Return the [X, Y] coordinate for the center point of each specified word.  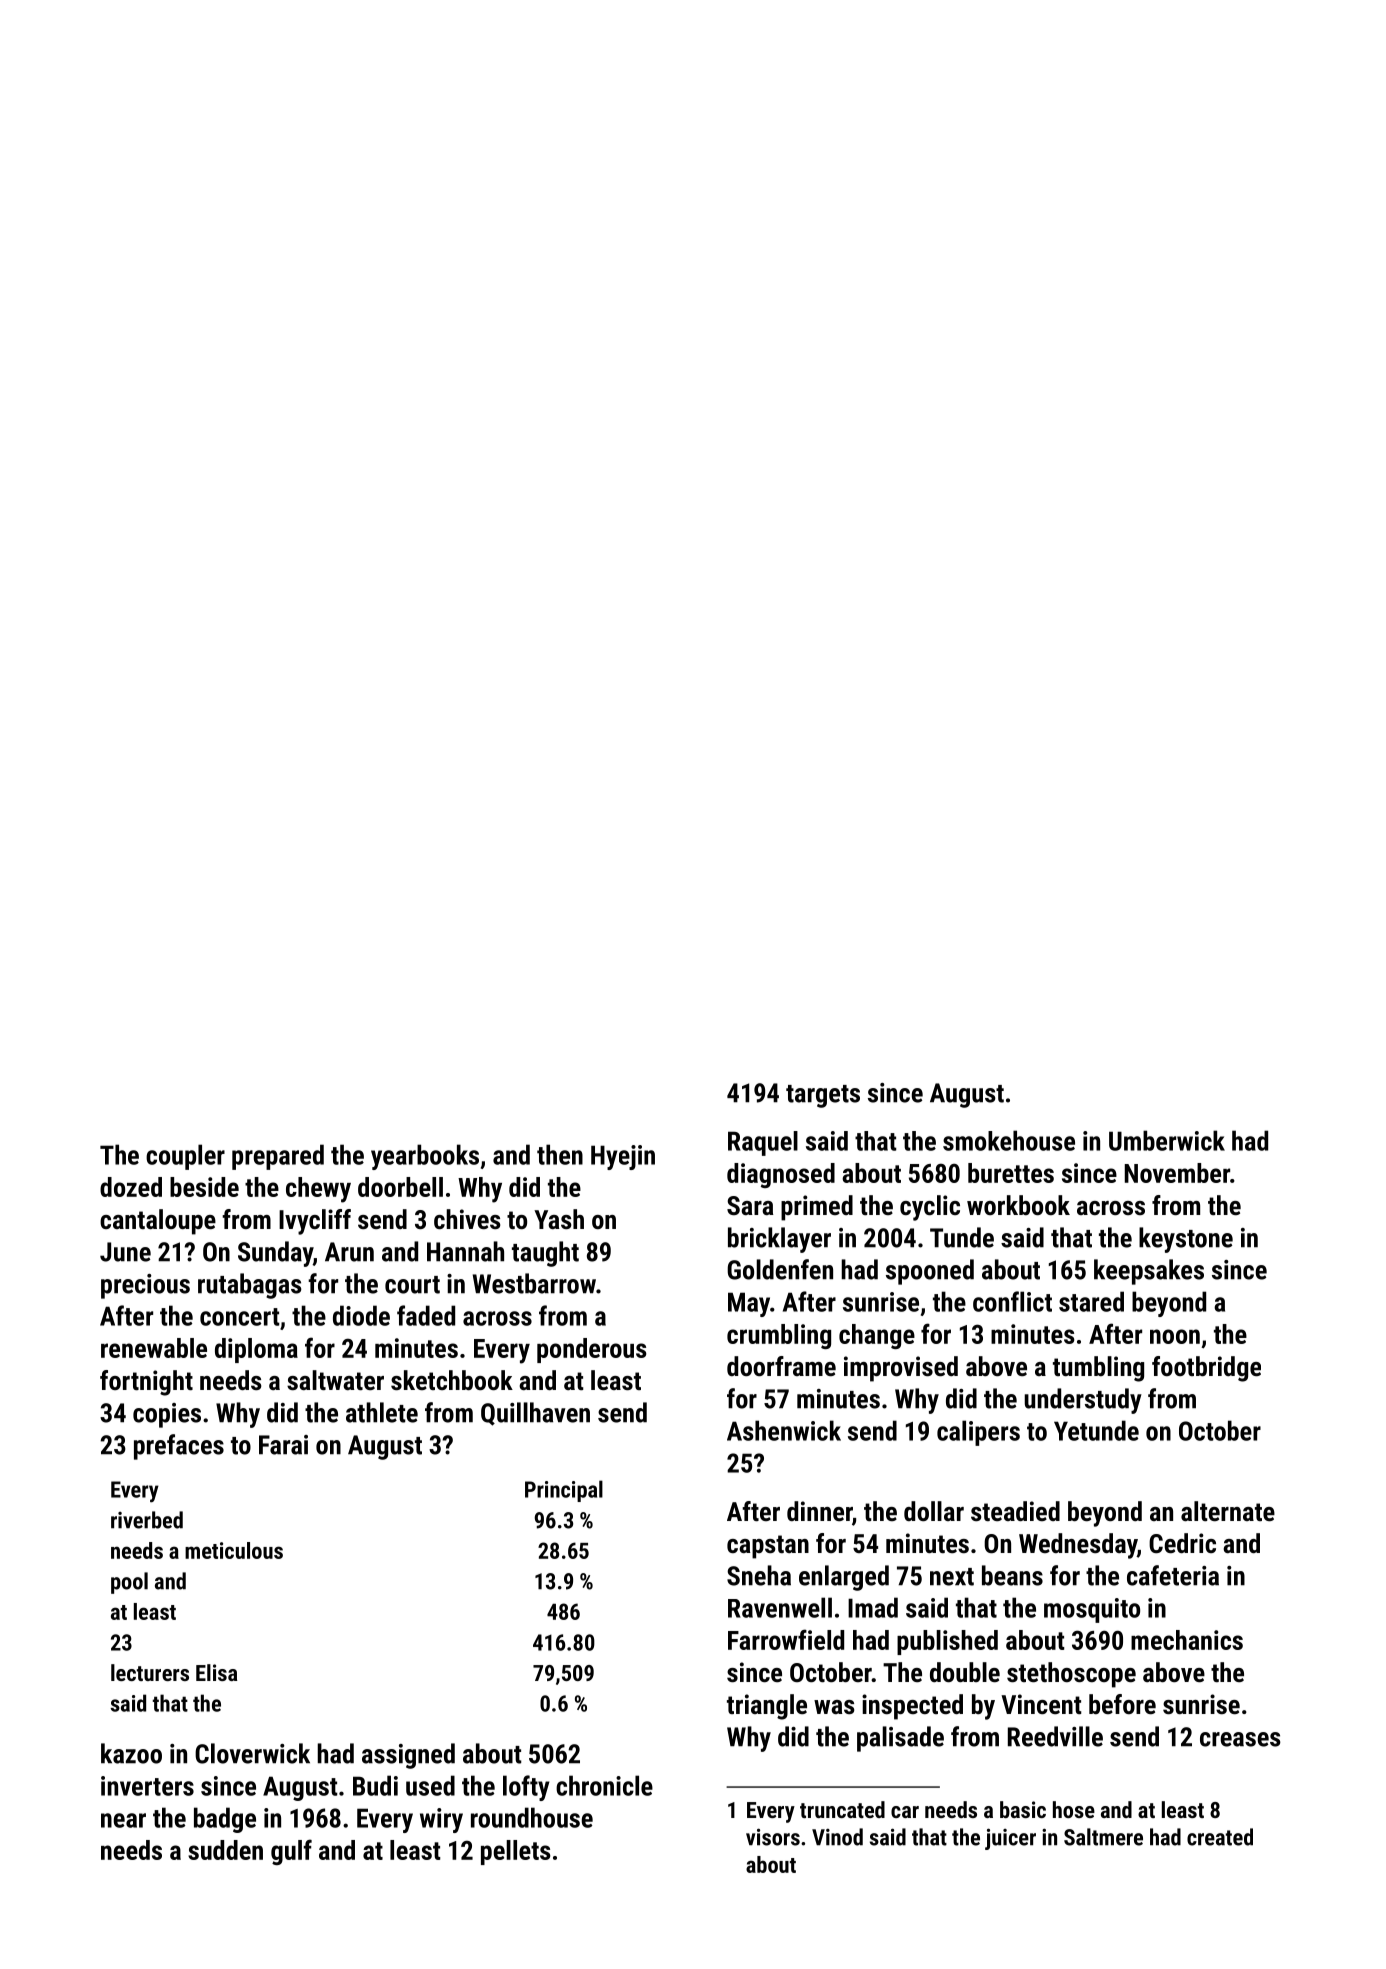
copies [167, 1415]
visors [773, 1837]
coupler [185, 1157]
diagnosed [781, 1175]
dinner [819, 1511]
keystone [1186, 1240]
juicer [1010, 1839]
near [123, 1820]
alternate [1228, 1511]
